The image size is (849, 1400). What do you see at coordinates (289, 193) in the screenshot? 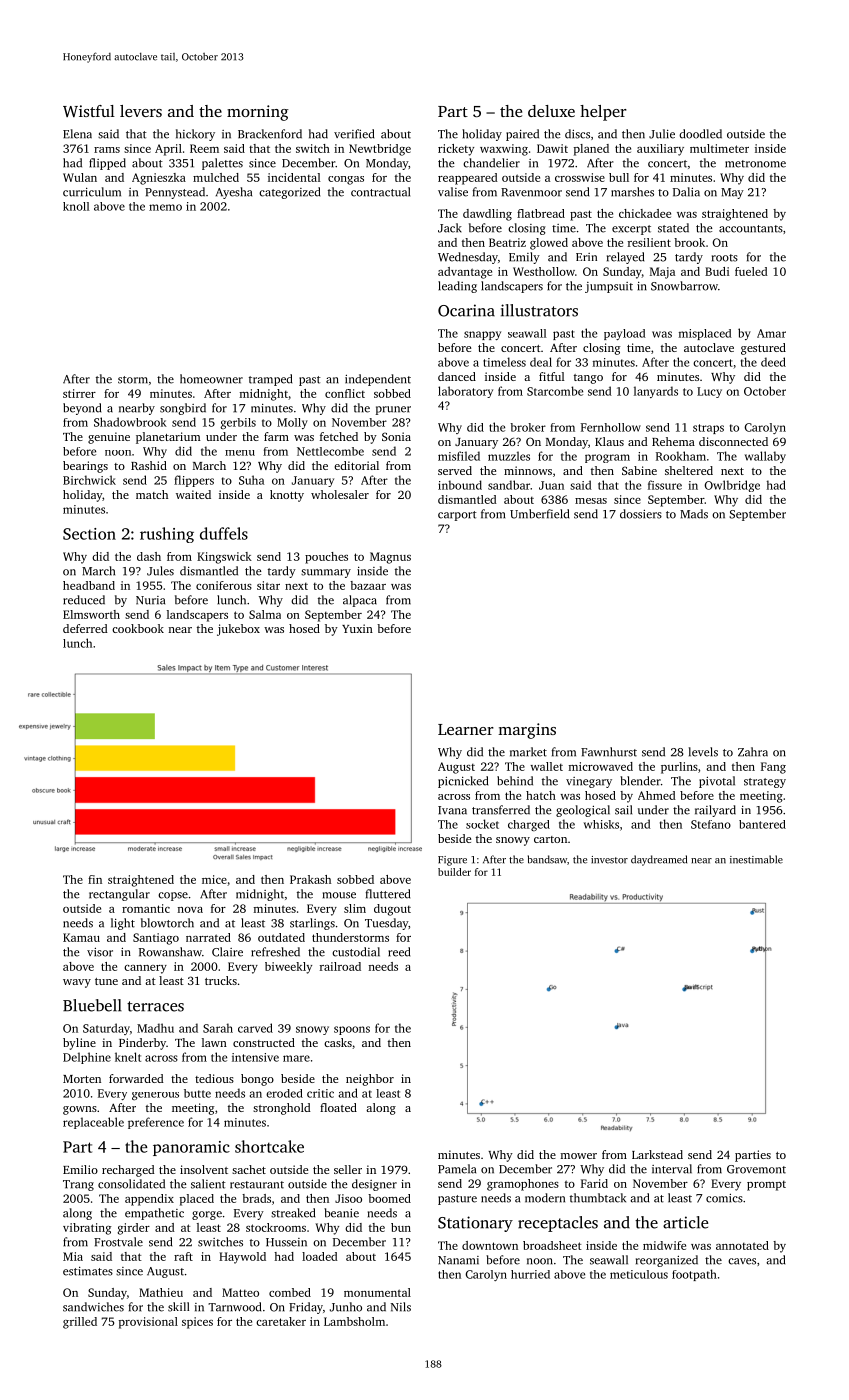
I see `categorized` at bounding box center [289, 193].
